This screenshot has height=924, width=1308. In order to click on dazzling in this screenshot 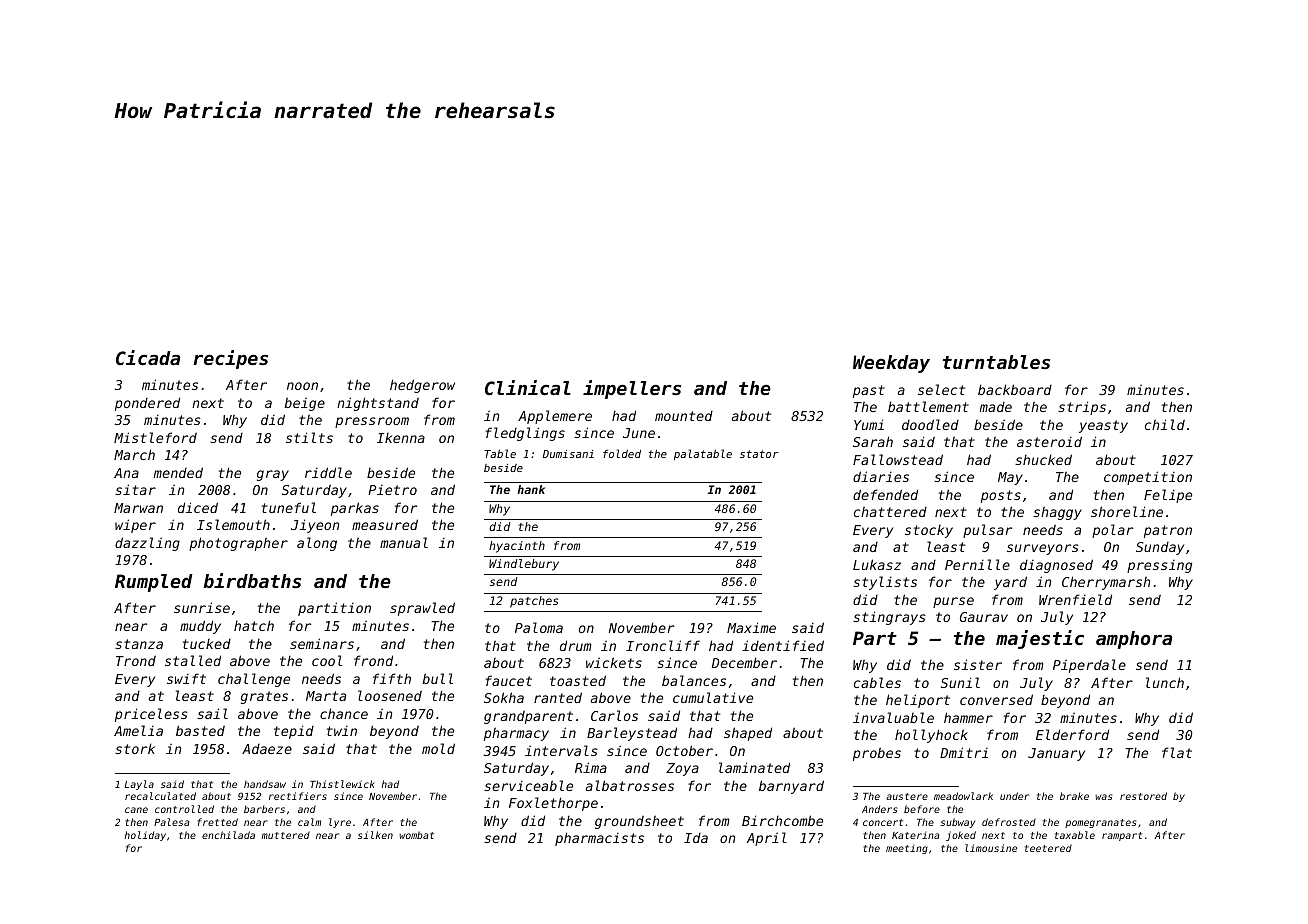, I will do `click(147, 544)`.
